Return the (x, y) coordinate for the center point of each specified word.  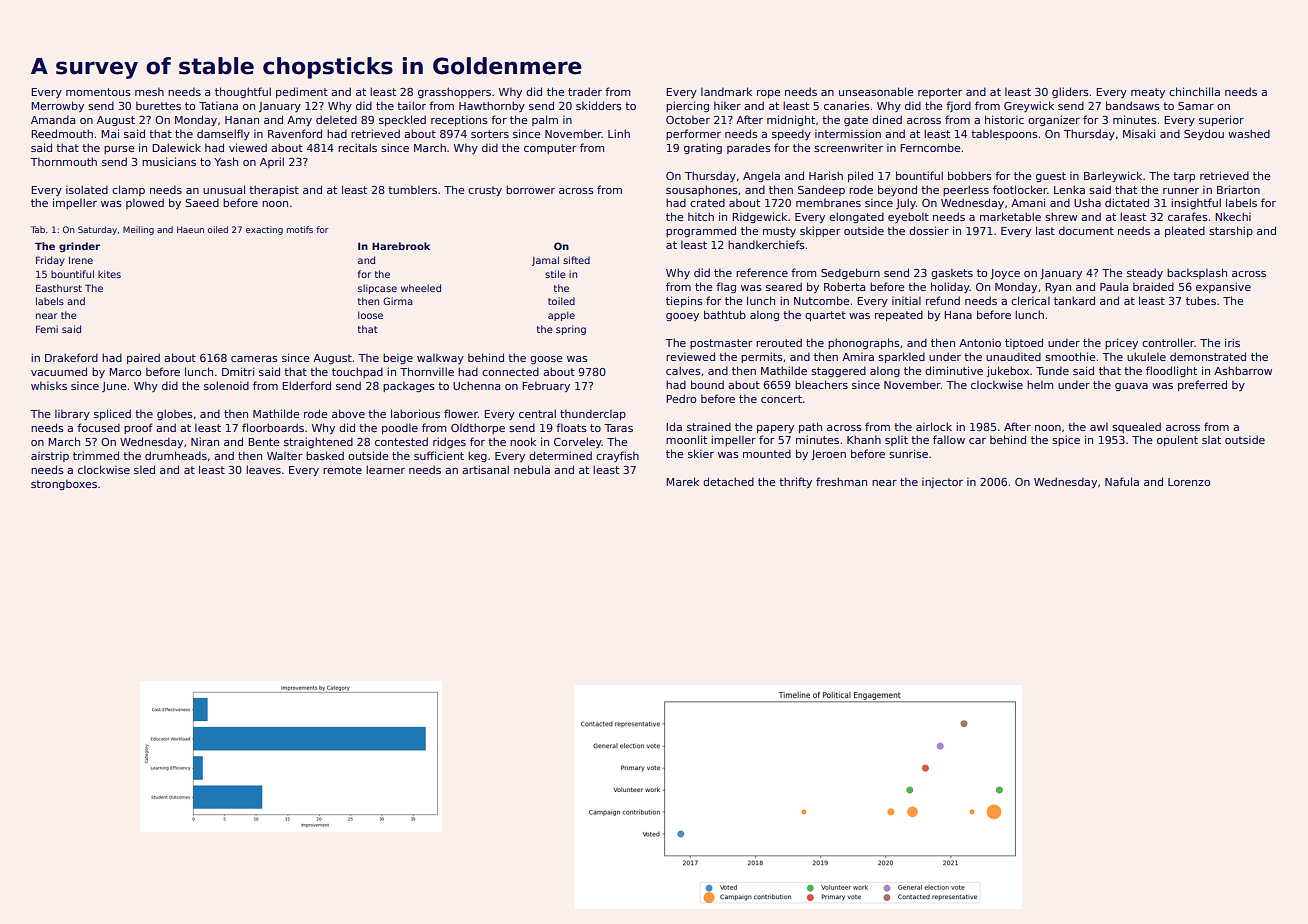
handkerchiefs (766, 244)
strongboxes (64, 484)
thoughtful (243, 92)
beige (398, 358)
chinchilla (1194, 91)
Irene (81, 260)
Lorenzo (1189, 482)
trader (585, 91)
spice (1066, 440)
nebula (532, 469)
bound (707, 384)
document (1086, 230)
